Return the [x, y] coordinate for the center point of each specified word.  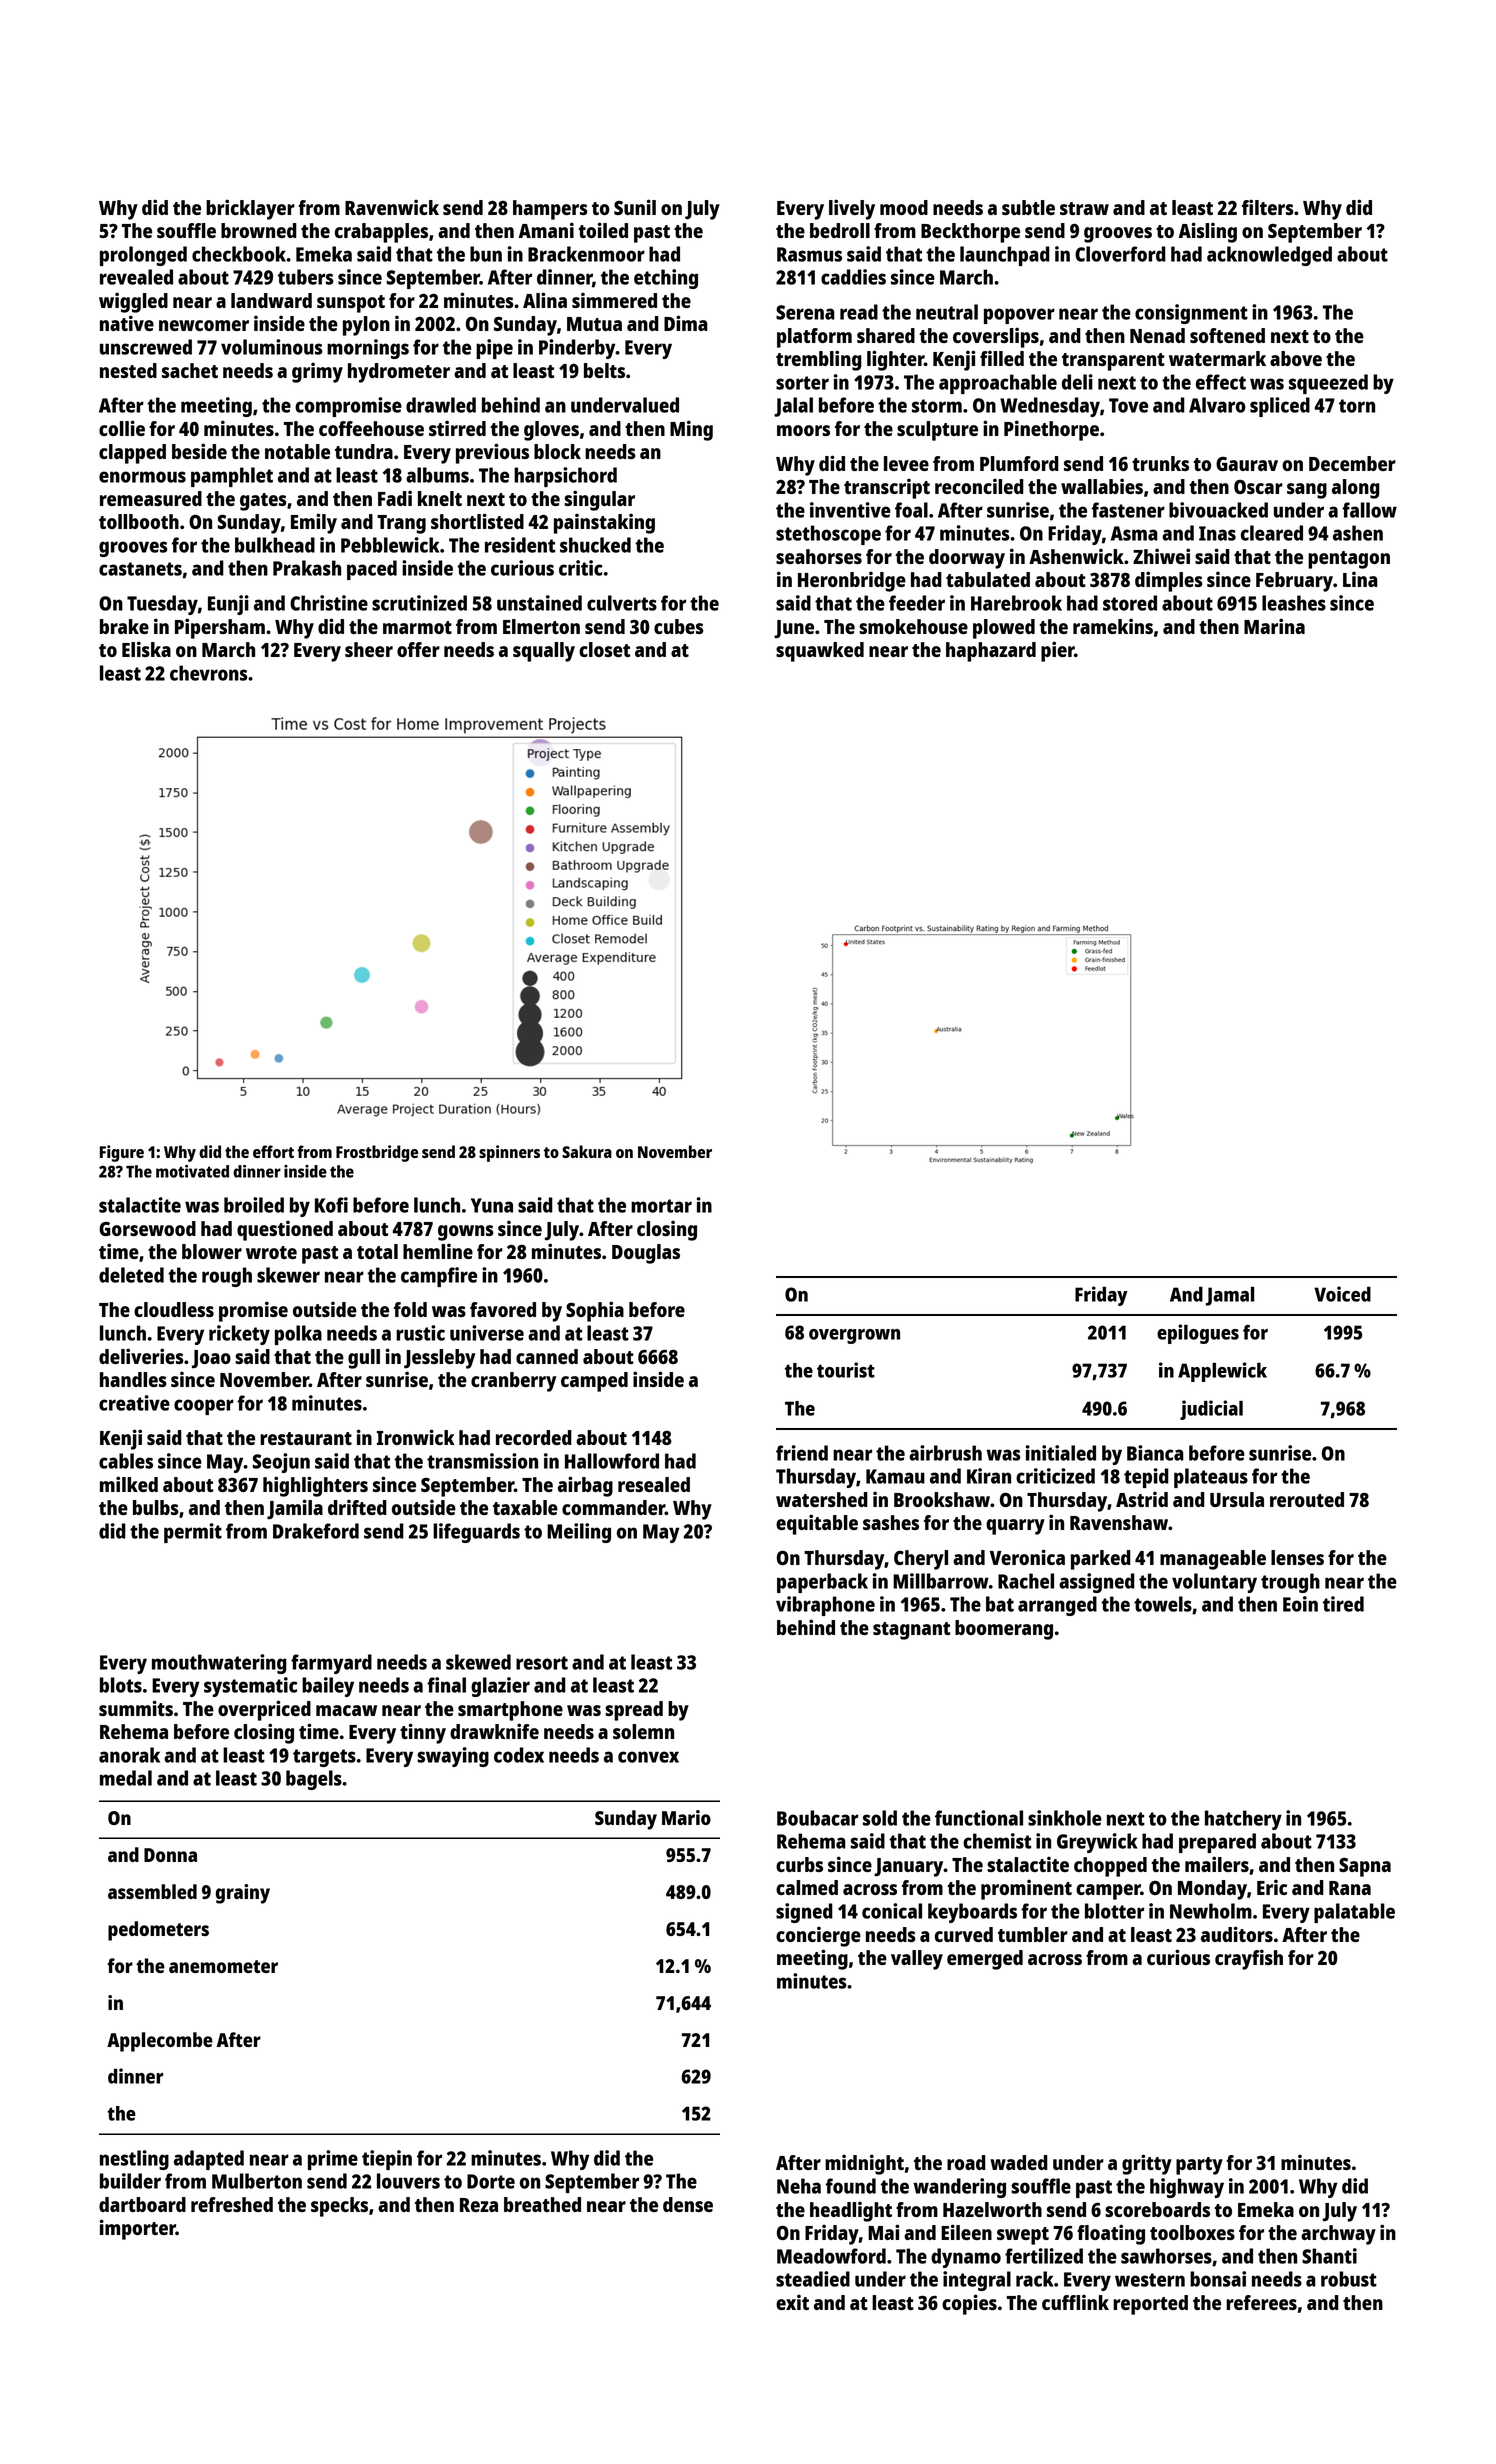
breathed [542, 2204]
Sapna [1365, 1867]
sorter [802, 383]
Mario [686, 1817]
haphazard [991, 652]
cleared [1272, 533]
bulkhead [275, 545]
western [1150, 2280]
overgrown [854, 1336]
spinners [509, 1153]
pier [1057, 651]
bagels [314, 1780]
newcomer [204, 325]
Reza [479, 2205]
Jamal [1230, 1296]
